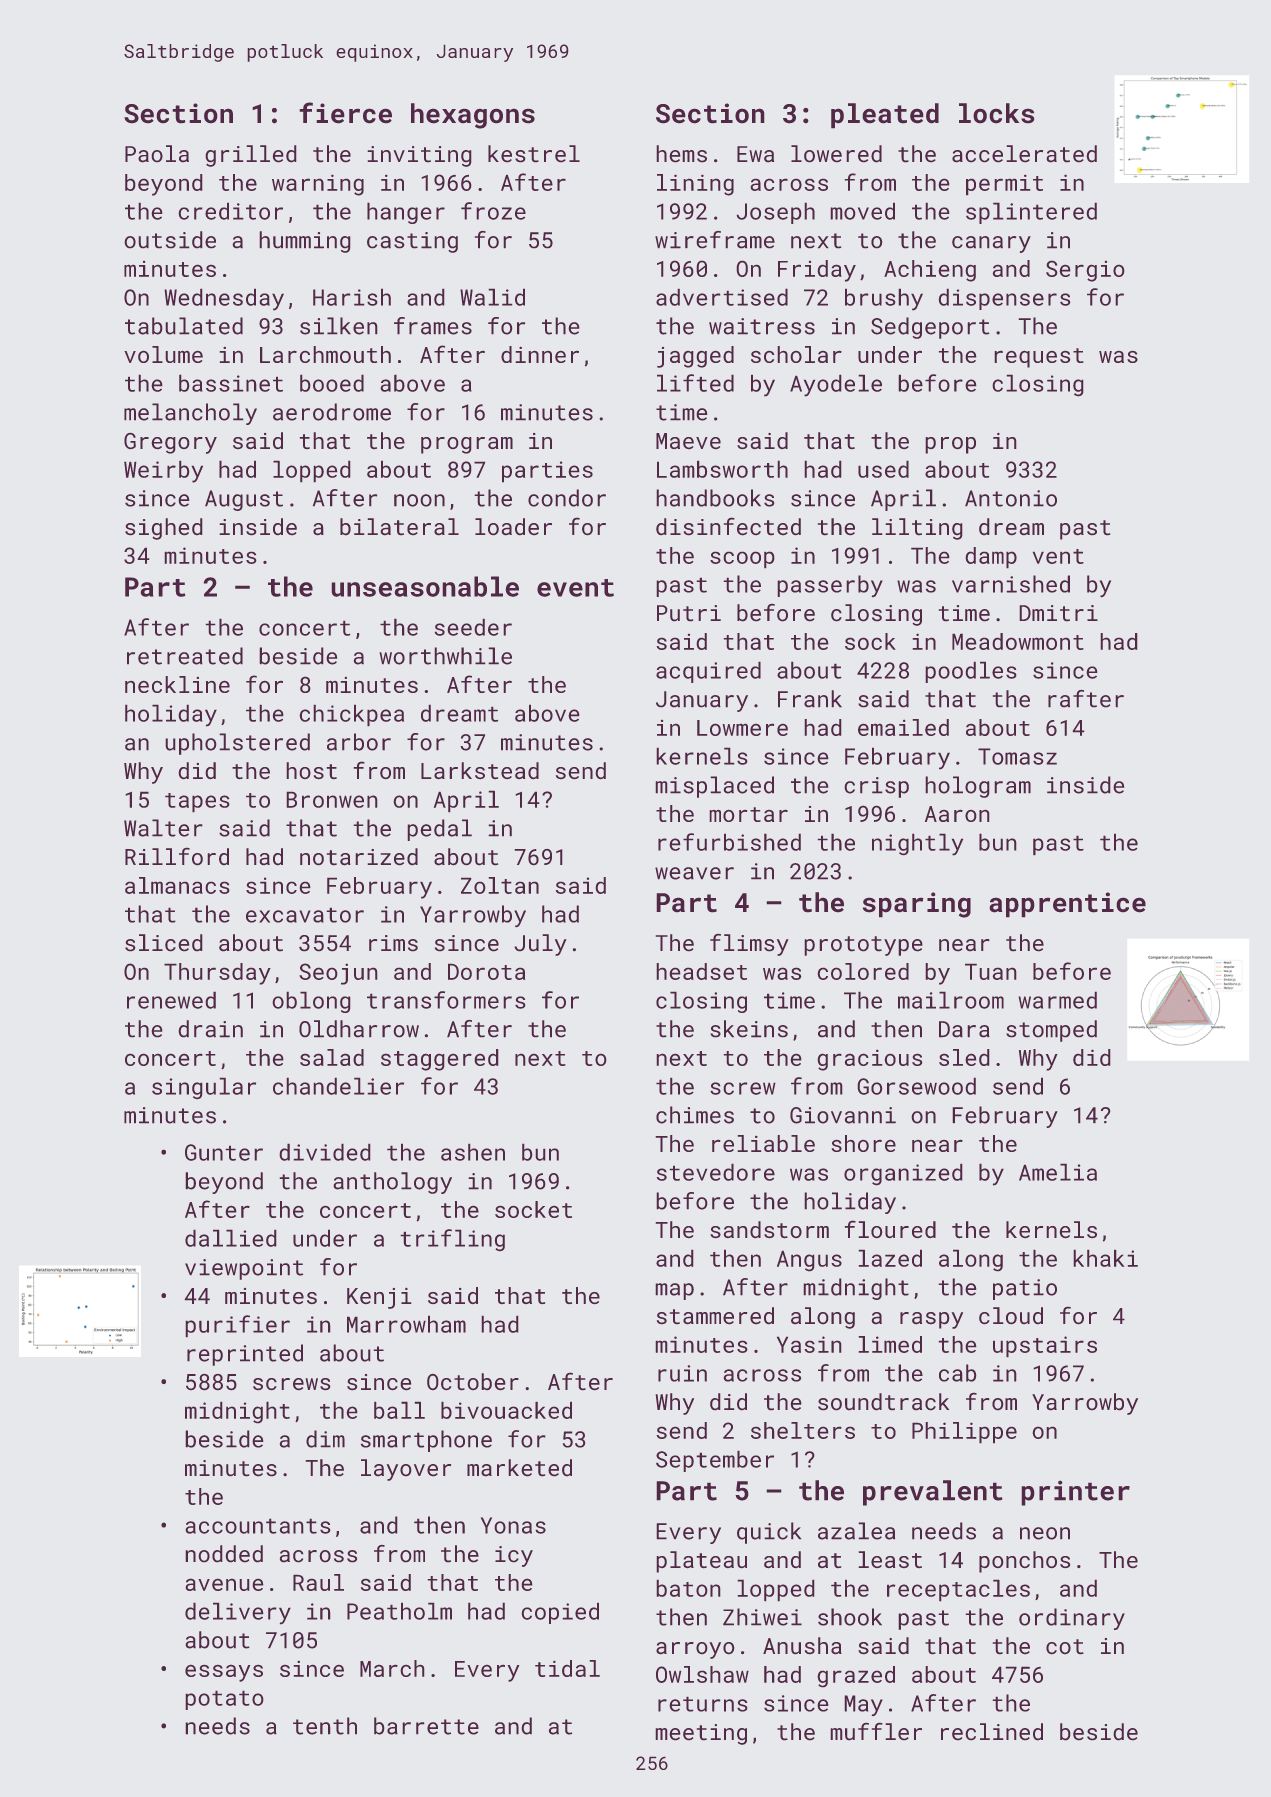 Image resolution: width=1271 pixels, height=1797 pixels. What do you see at coordinates (749, 944) in the page?
I see `flimsy` at bounding box center [749, 944].
